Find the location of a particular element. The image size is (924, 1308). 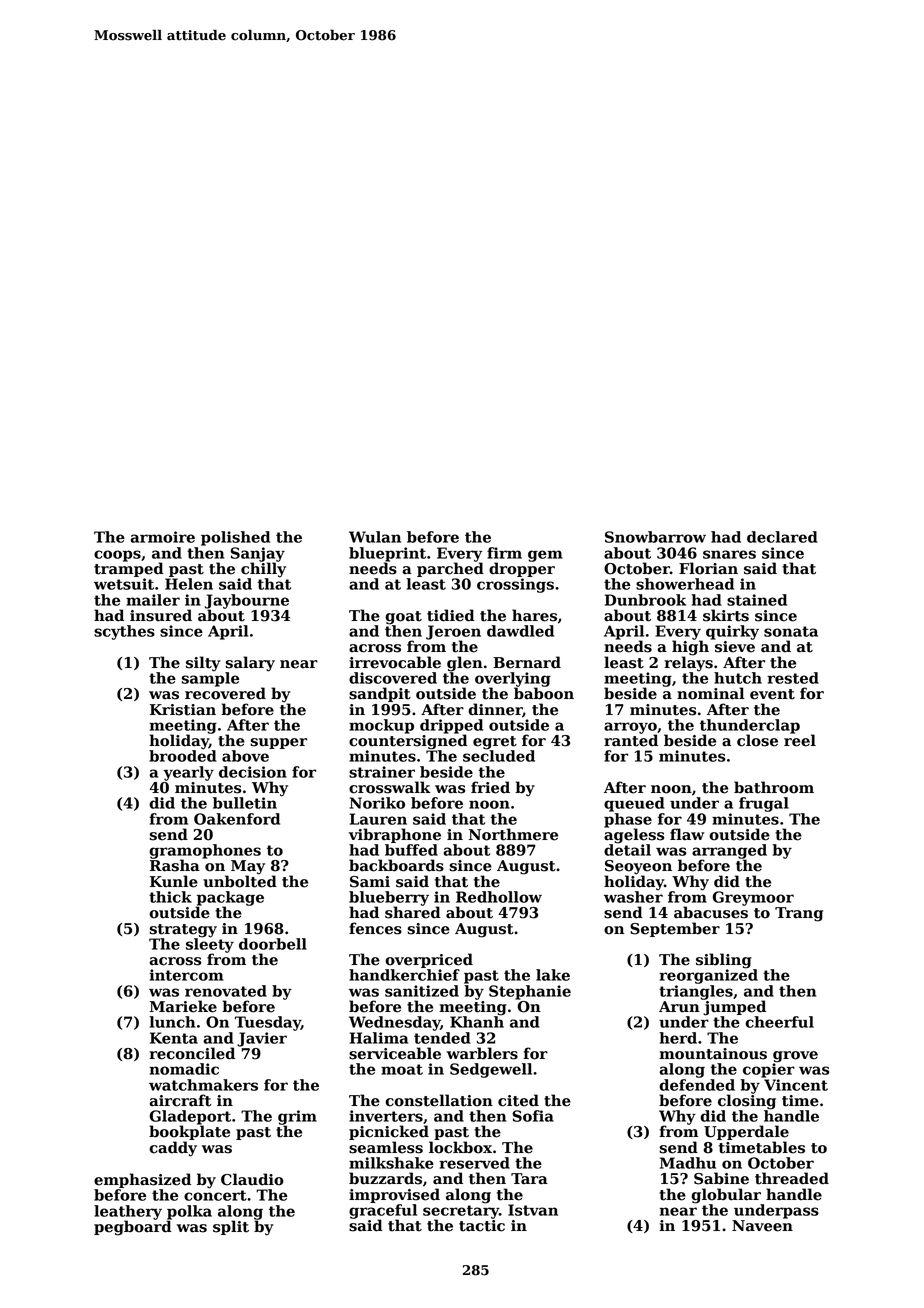

tactic is located at coordinates (482, 1226).
